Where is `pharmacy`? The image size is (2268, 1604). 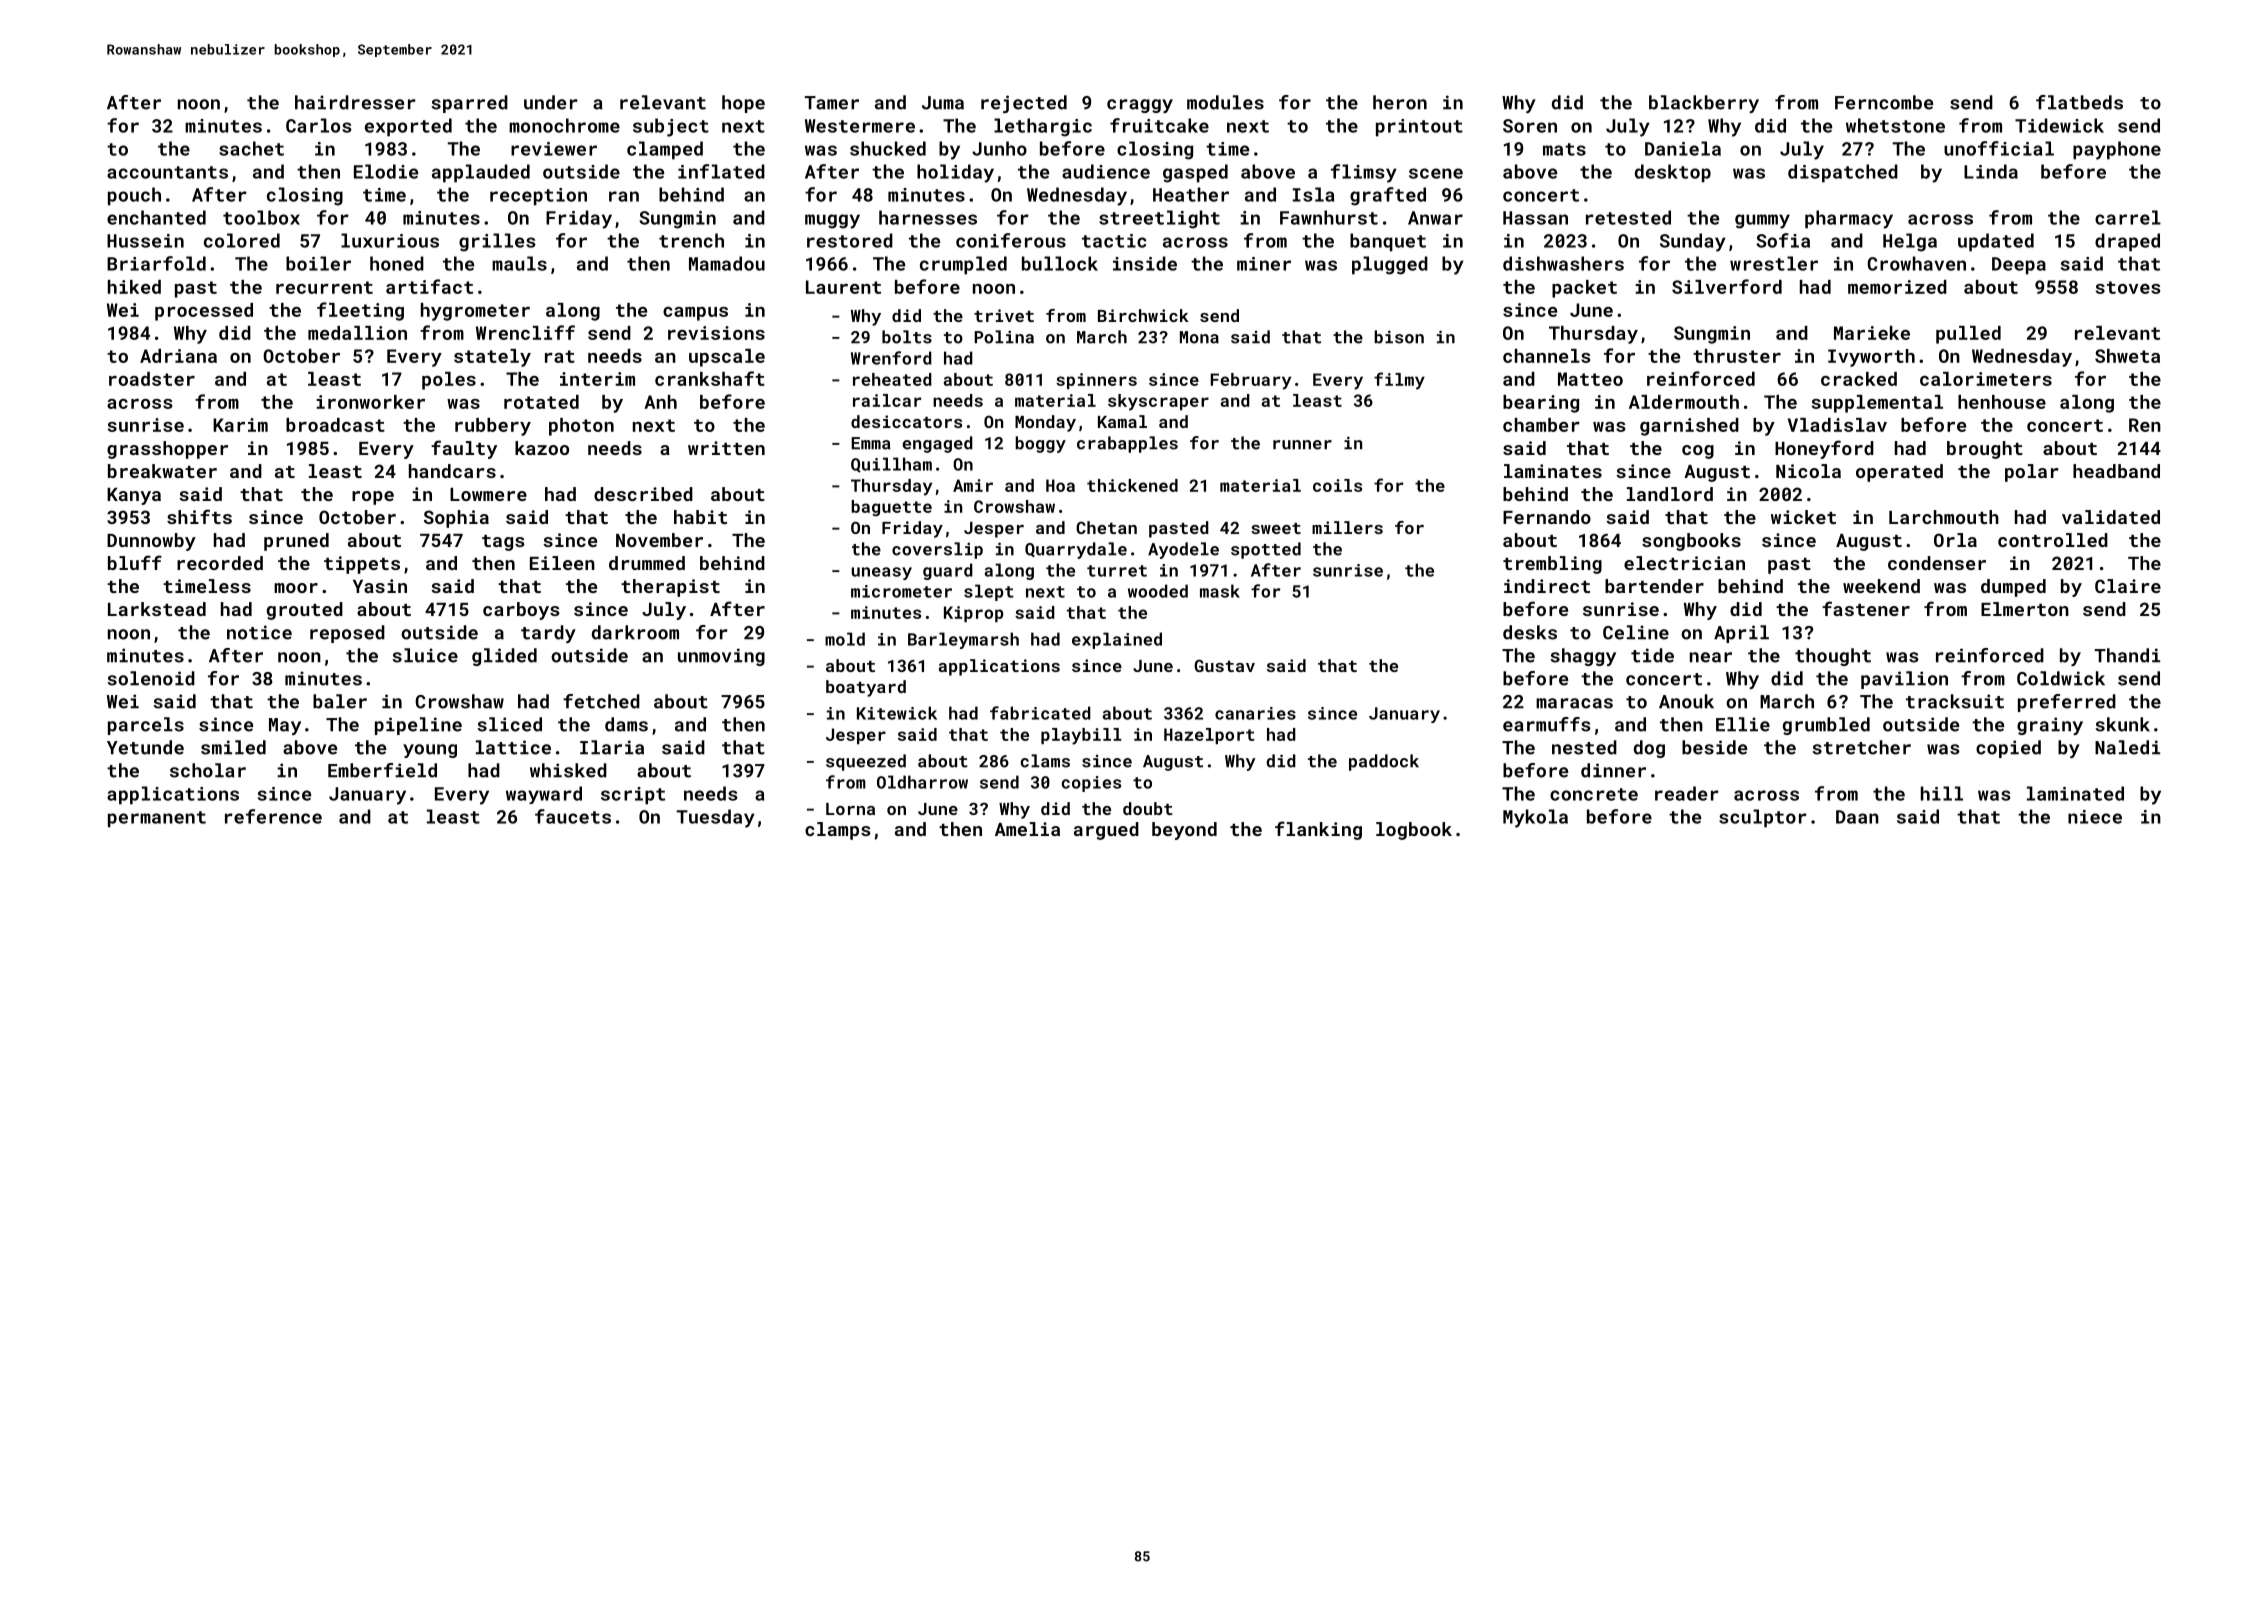 pharmacy is located at coordinates (1849, 219).
